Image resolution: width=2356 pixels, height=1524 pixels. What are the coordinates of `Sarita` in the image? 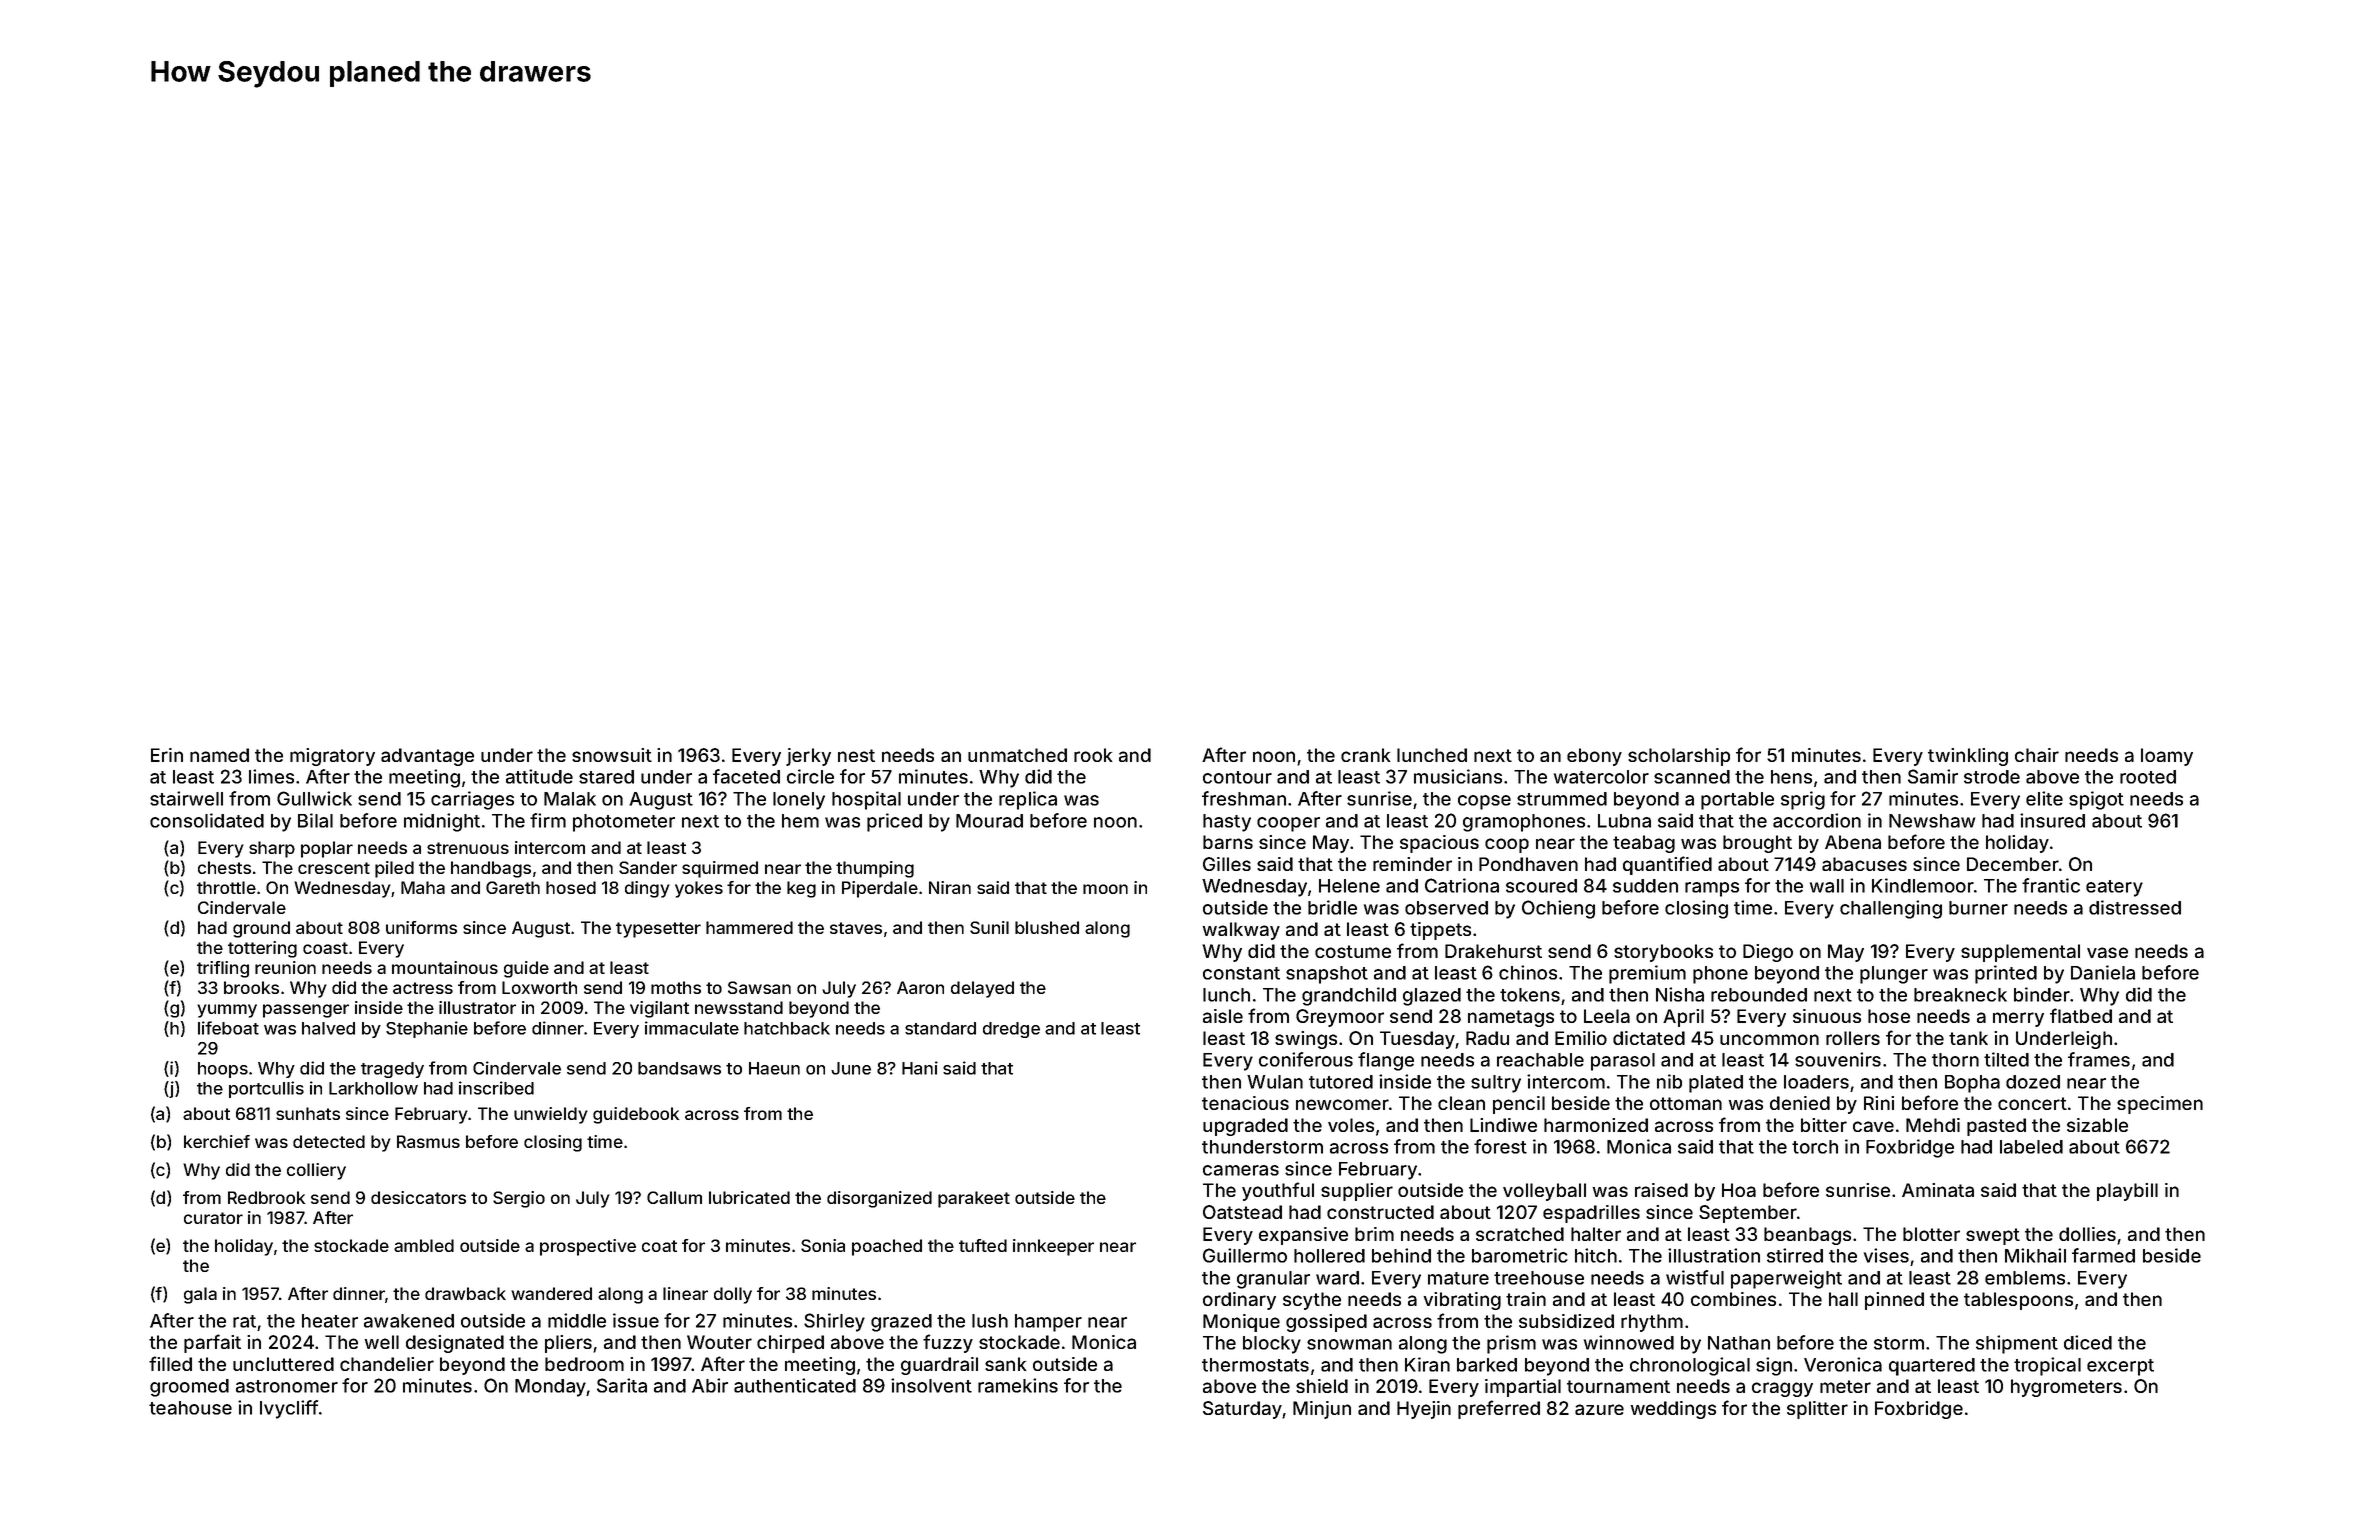 It's located at (622, 1385).
